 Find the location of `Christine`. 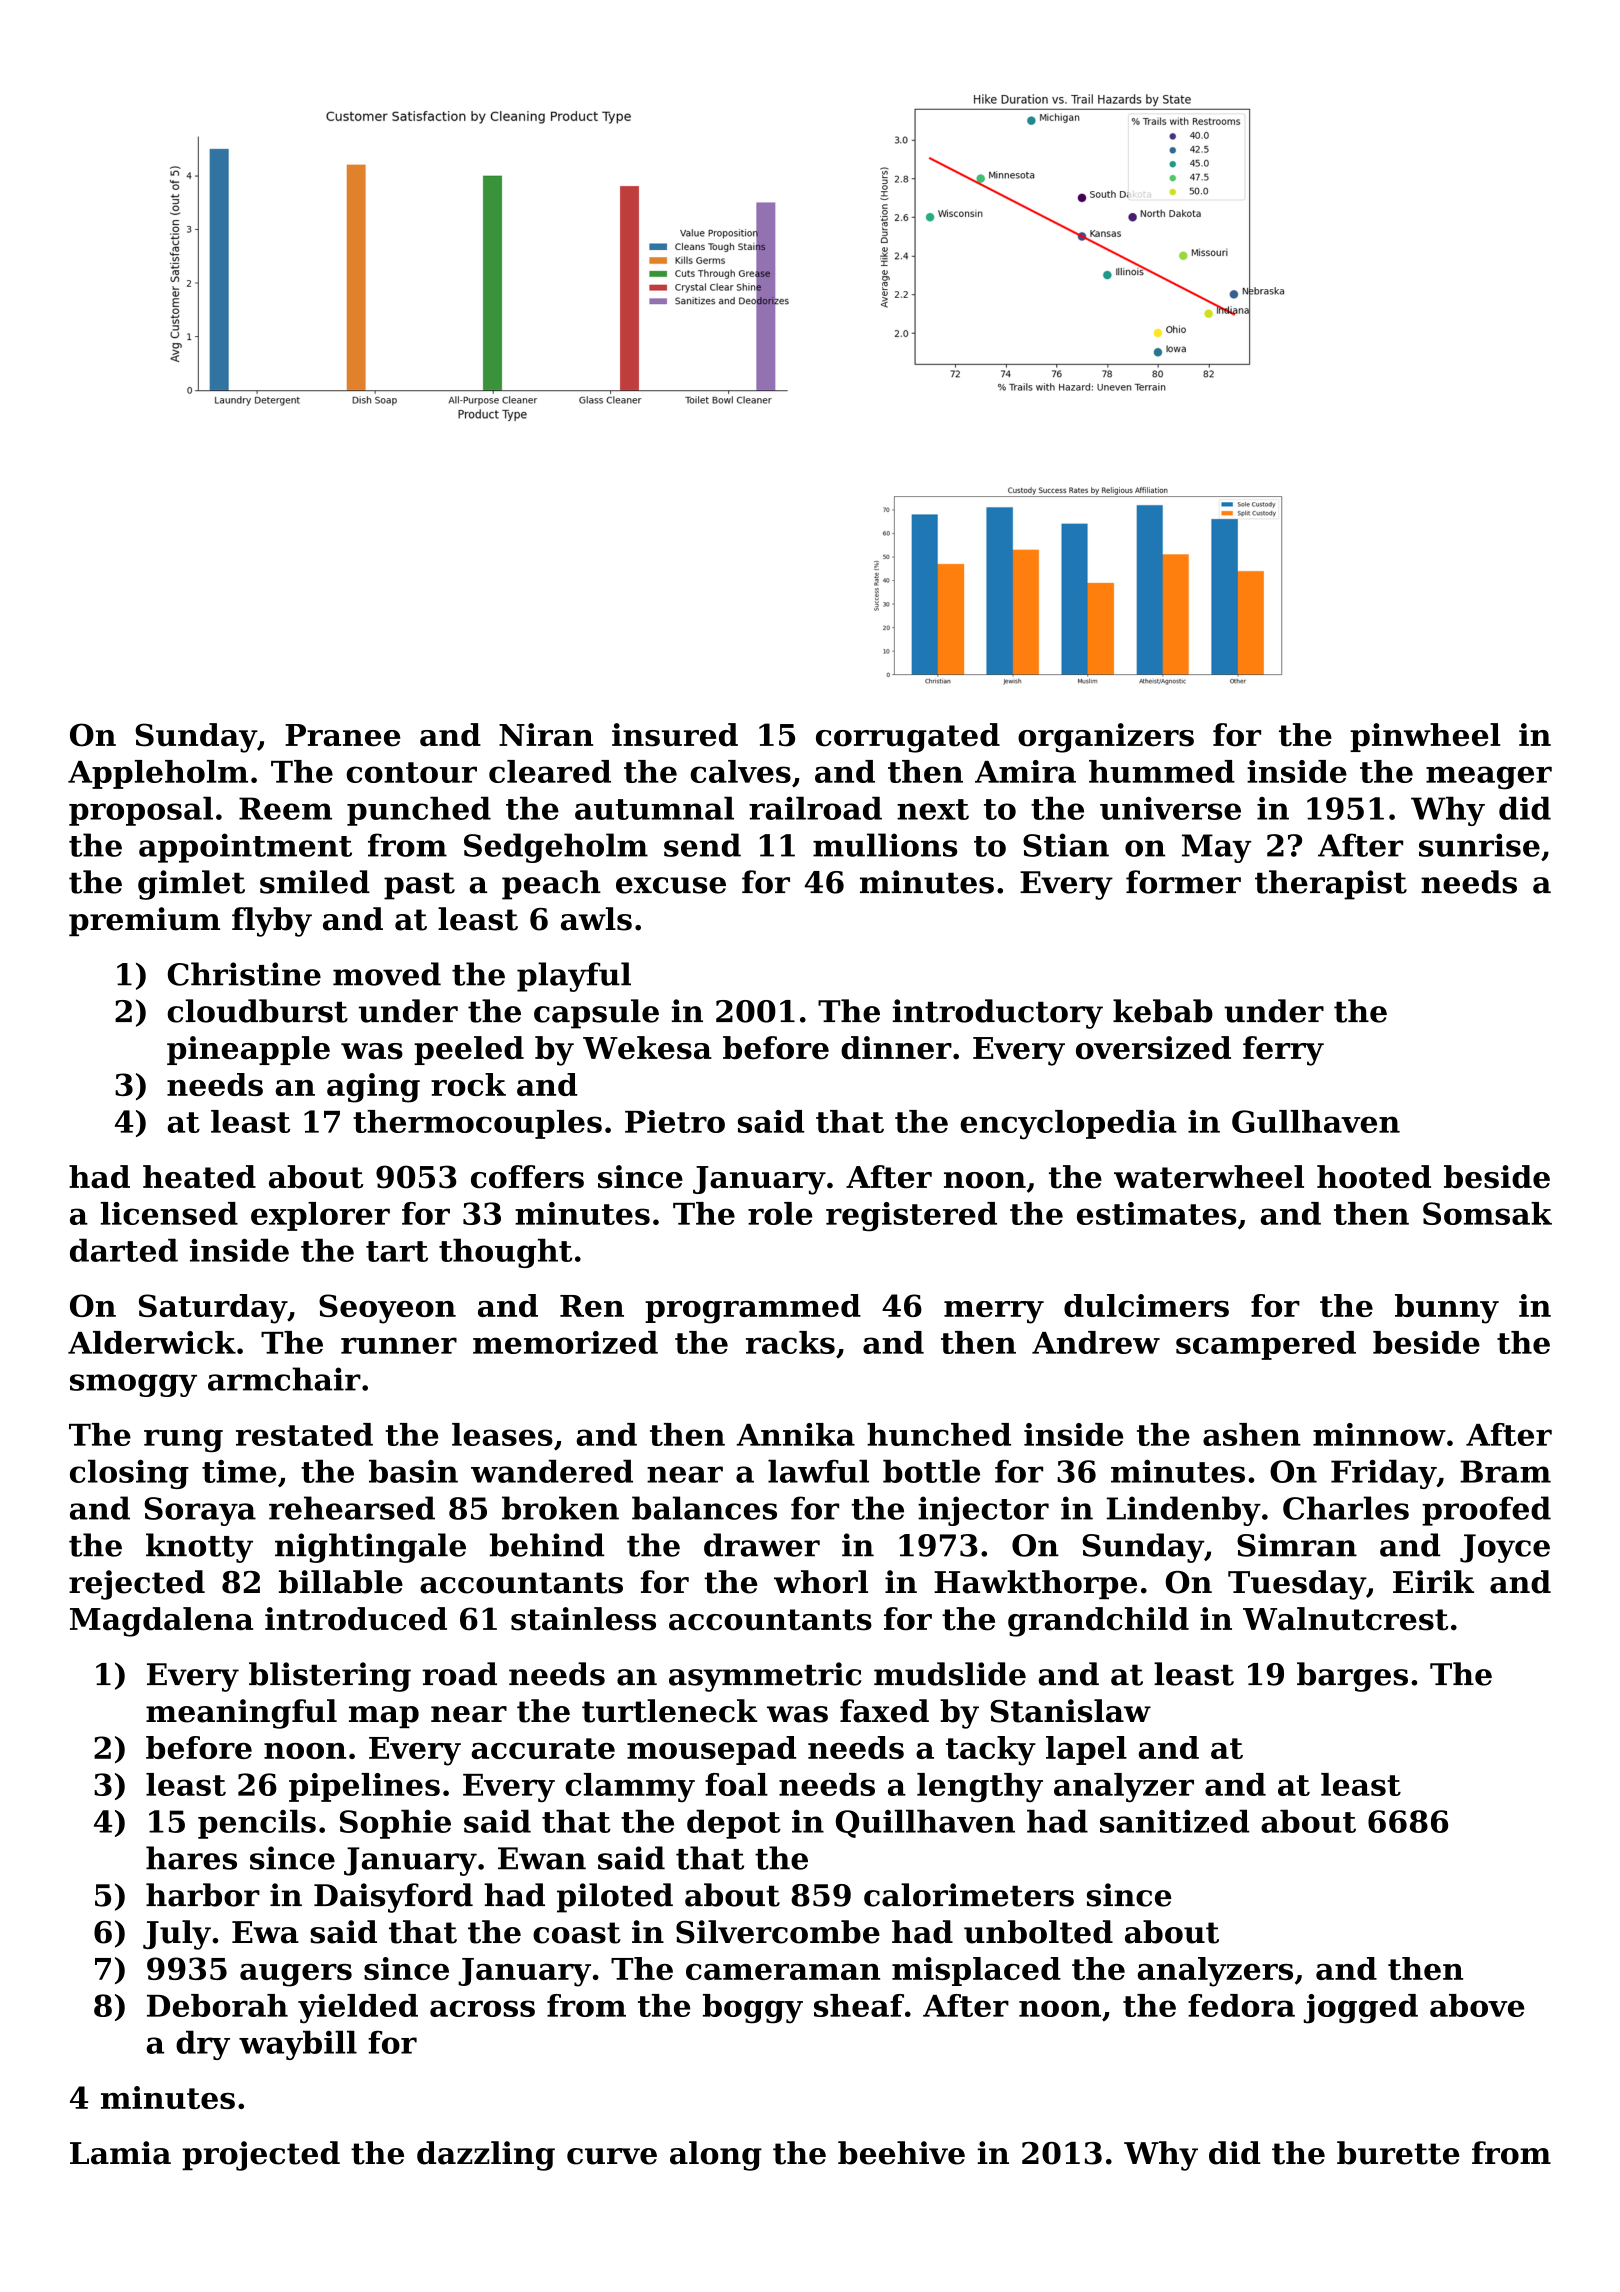

Christine is located at coordinates (244, 974).
